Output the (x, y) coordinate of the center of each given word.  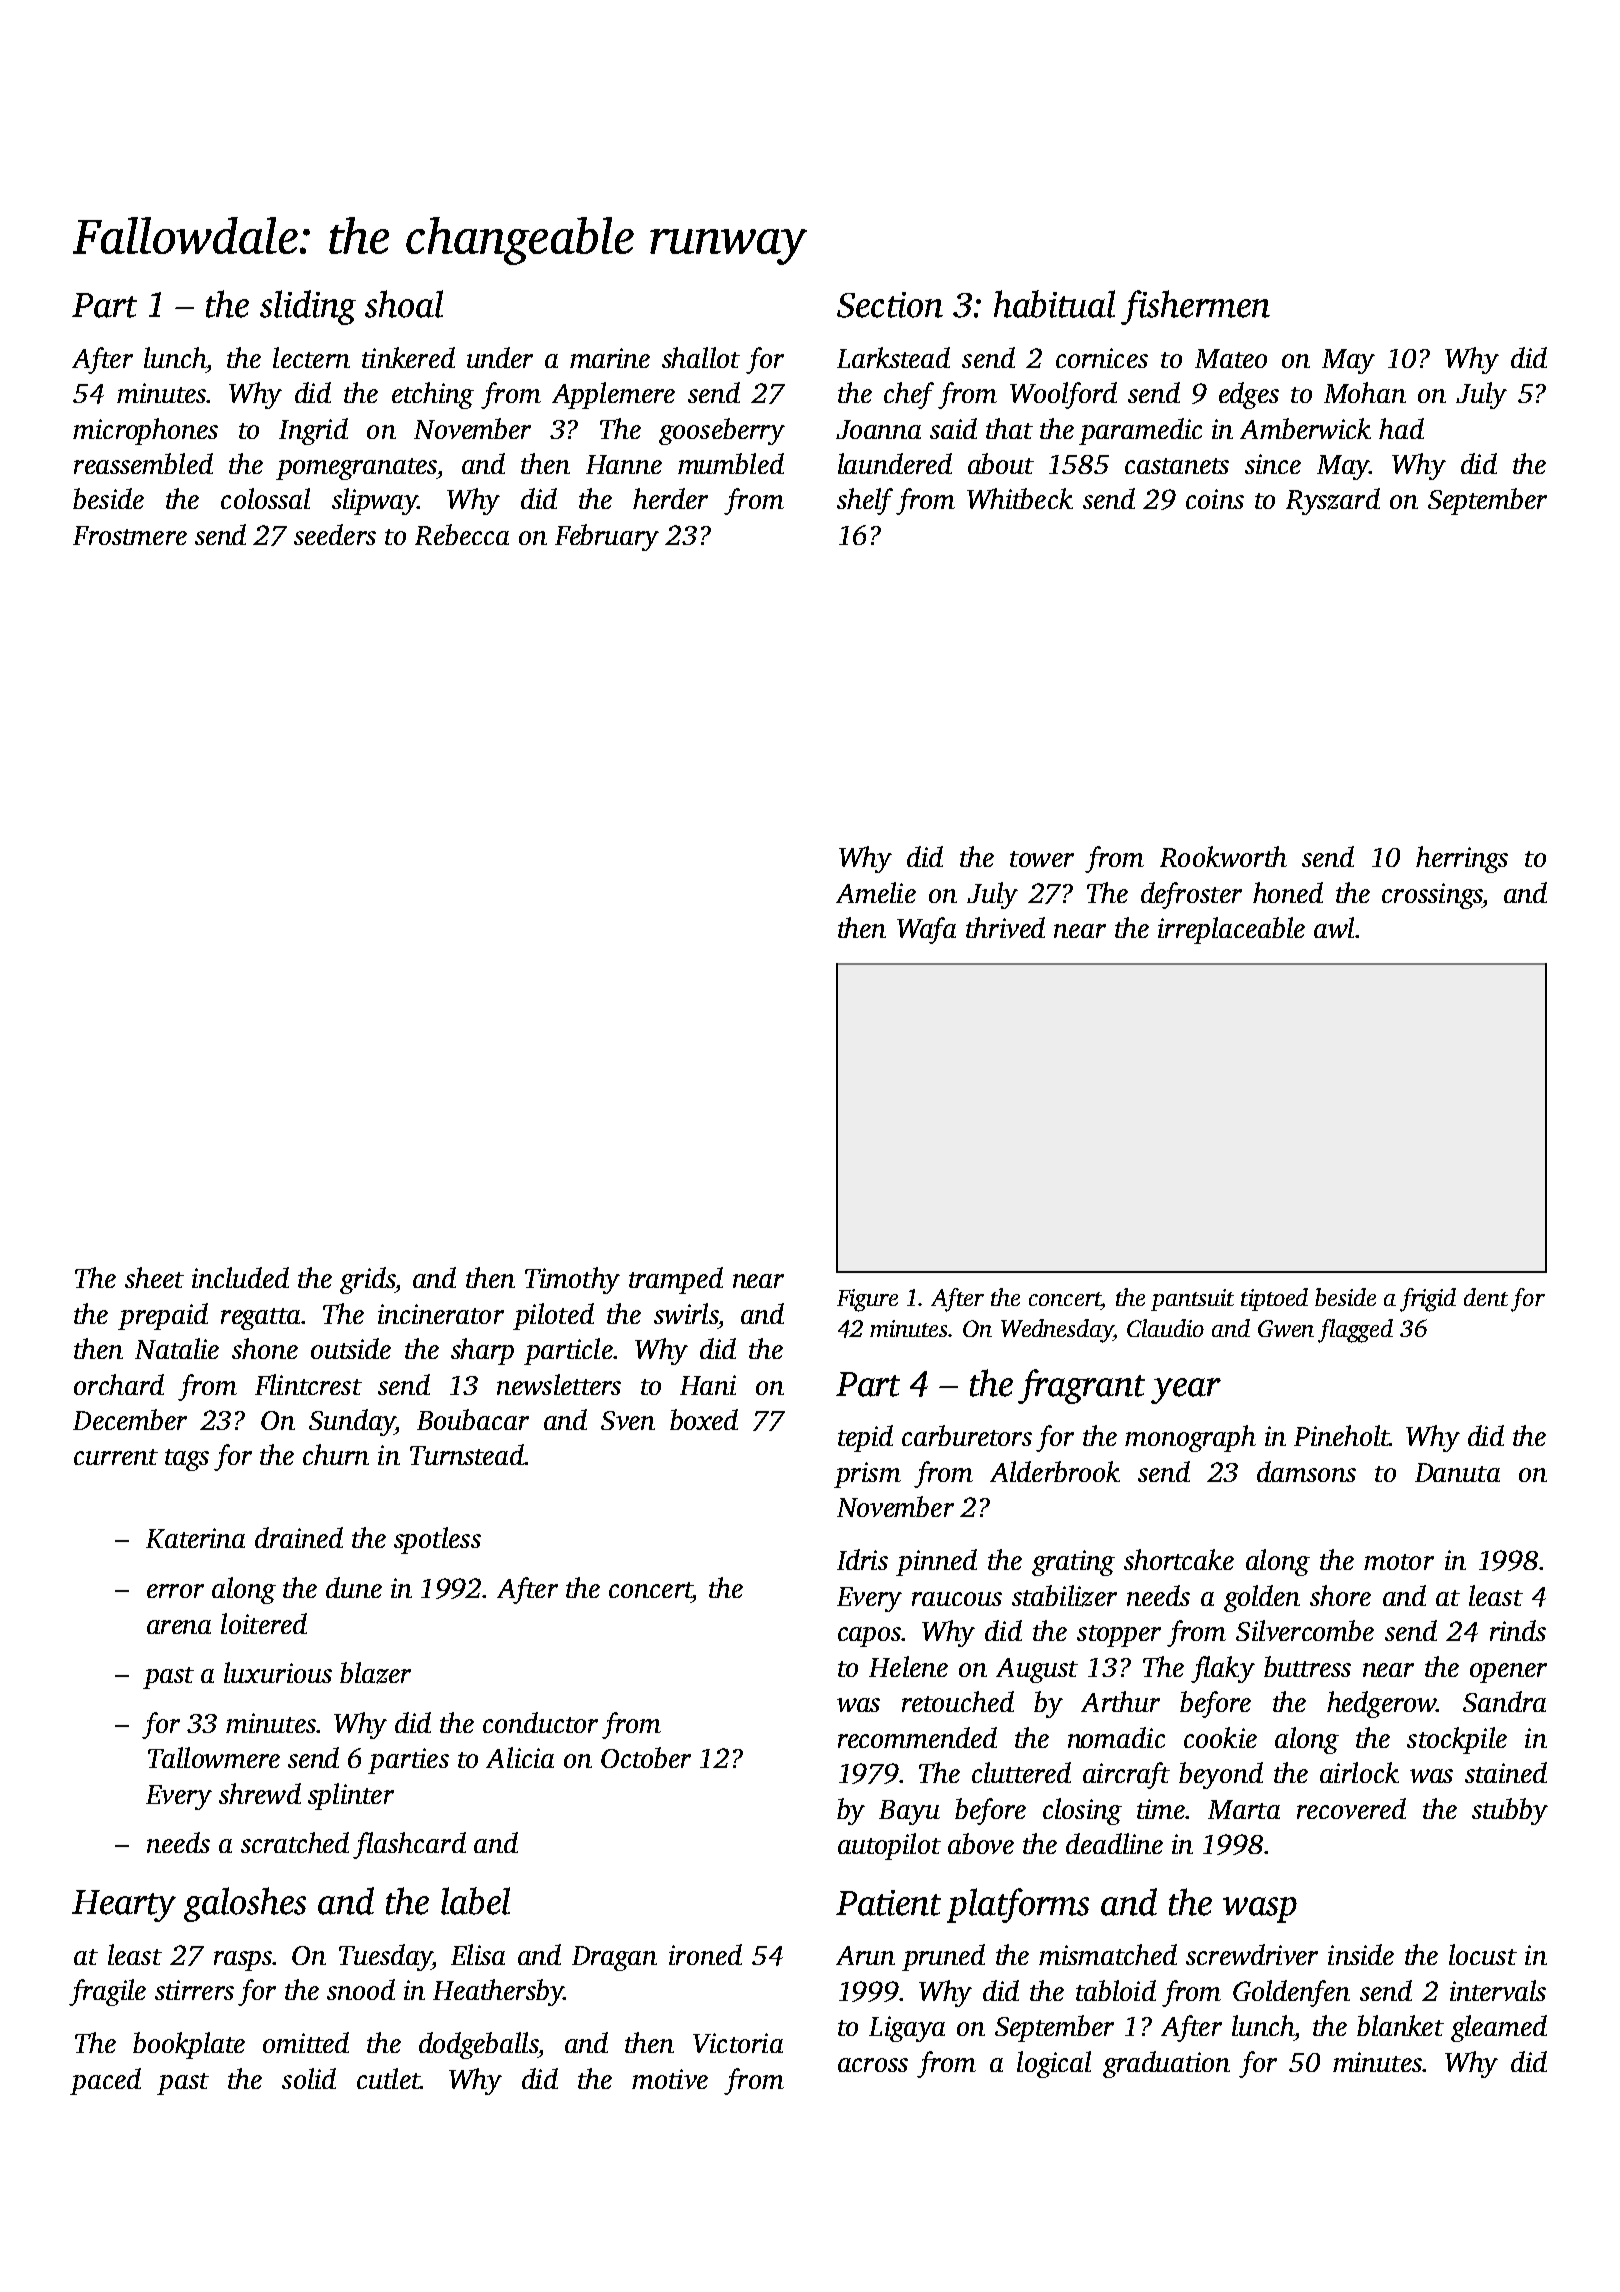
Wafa (926, 930)
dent (1486, 1297)
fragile (107, 1992)
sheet (154, 1277)
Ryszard (1333, 501)
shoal (404, 304)
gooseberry (722, 431)
